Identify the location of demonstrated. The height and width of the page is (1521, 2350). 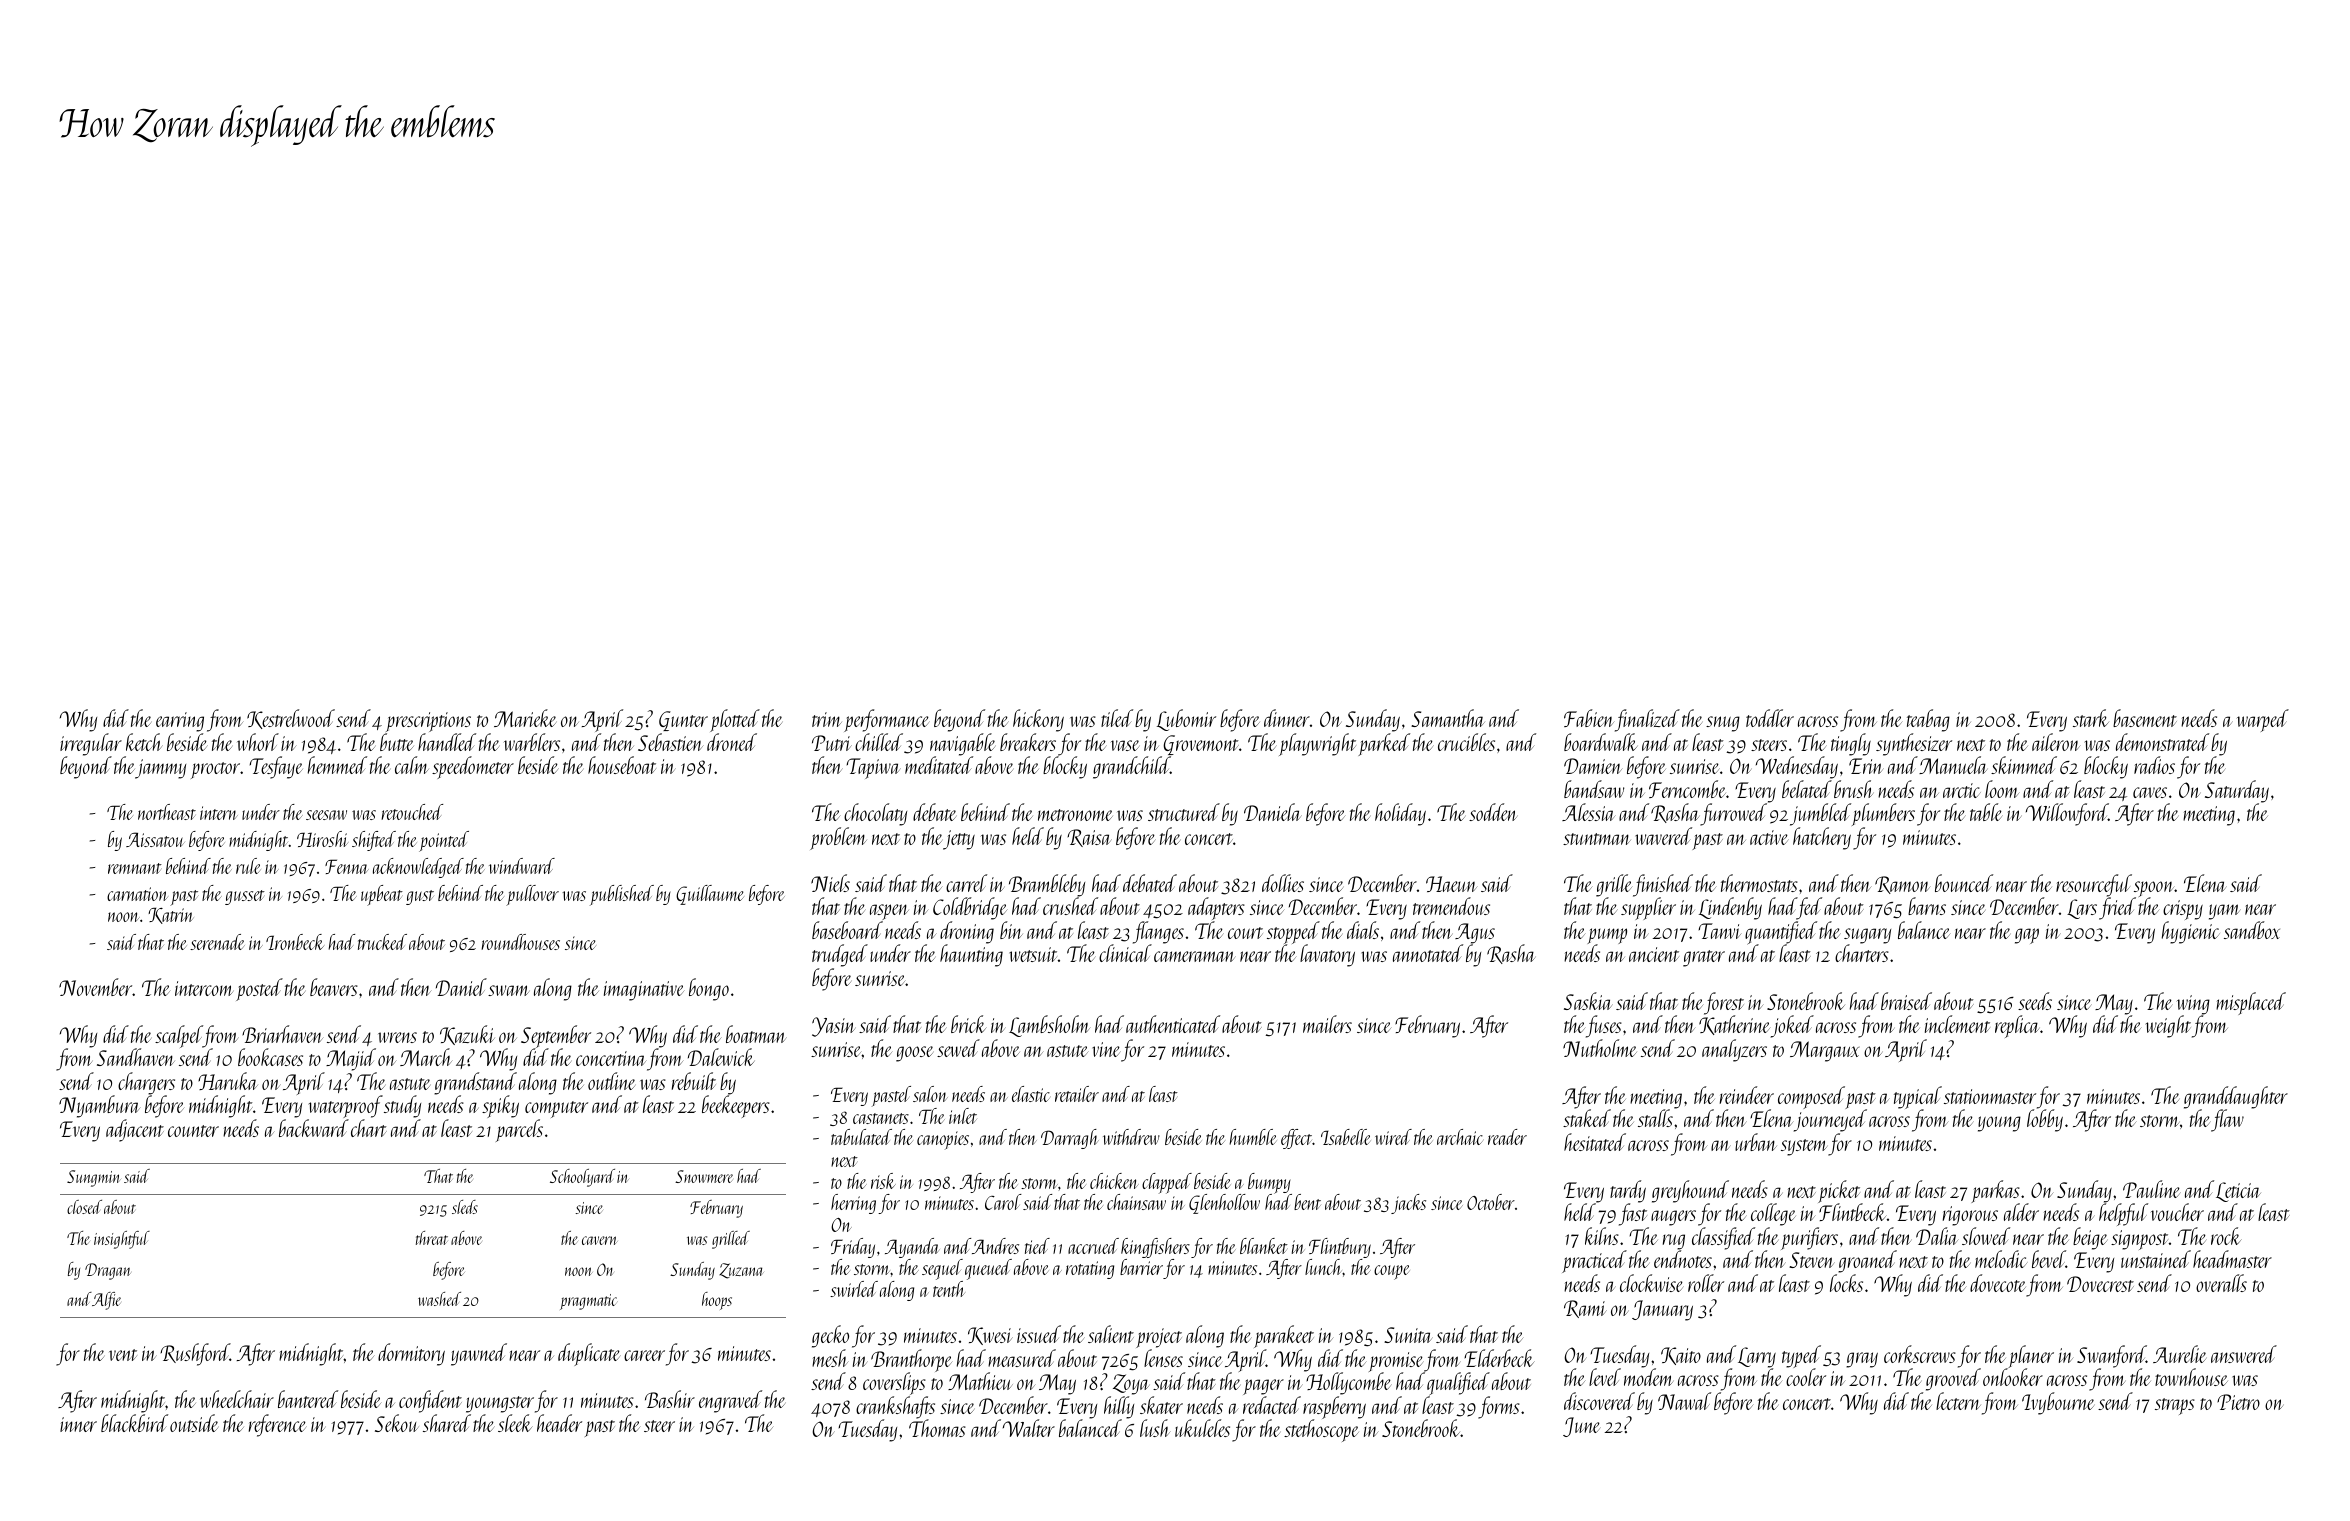
(2162, 742).
